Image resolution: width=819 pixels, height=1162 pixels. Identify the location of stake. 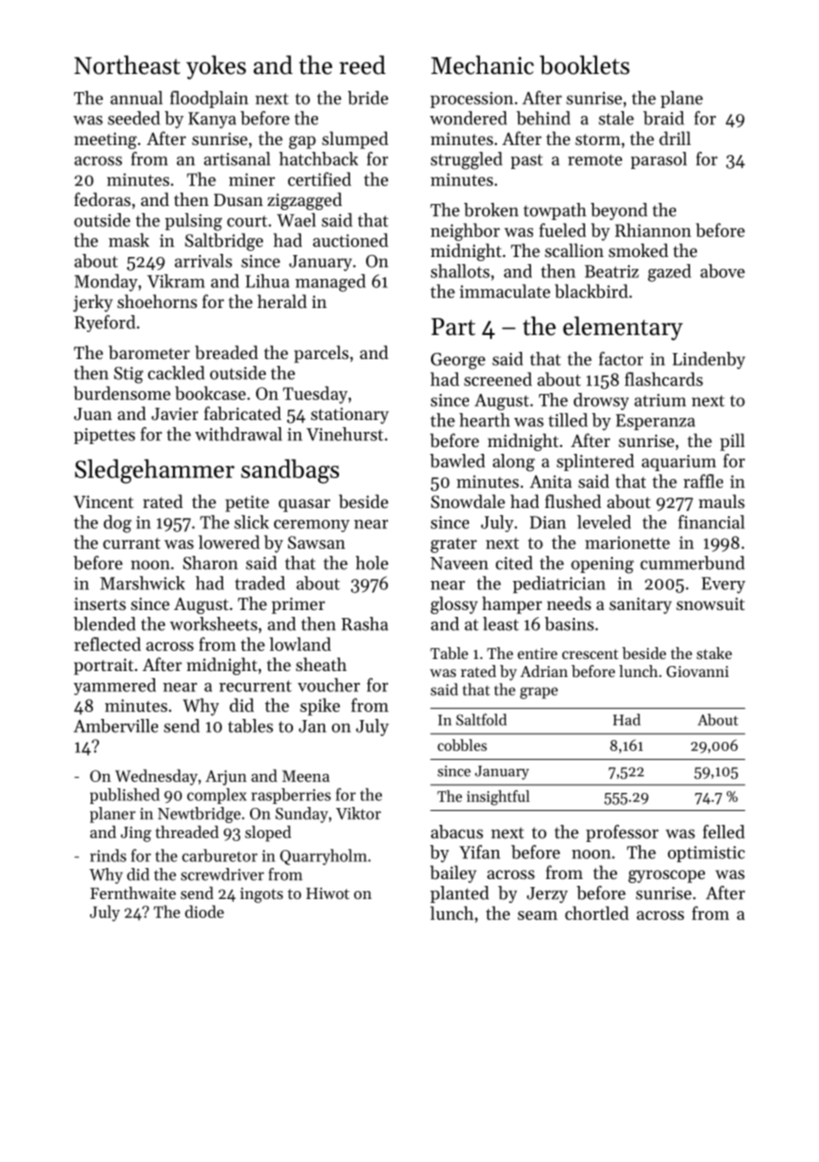
(714, 653).
